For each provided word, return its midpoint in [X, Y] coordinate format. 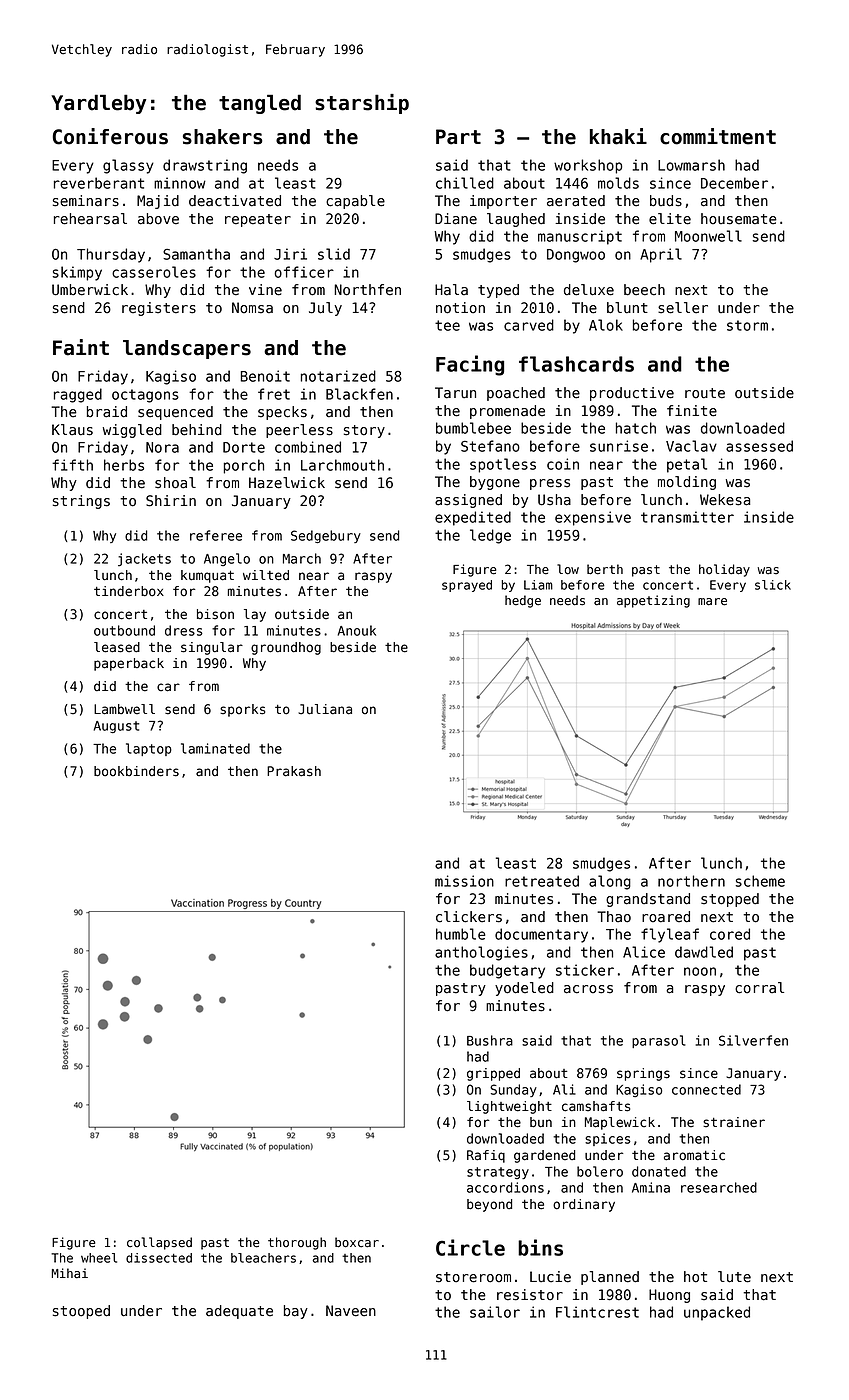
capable [355, 202]
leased [117, 647]
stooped [81, 1312]
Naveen [351, 1311]
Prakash [294, 771]
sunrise [619, 446]
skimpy [77, 273]
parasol [659, 1041]
